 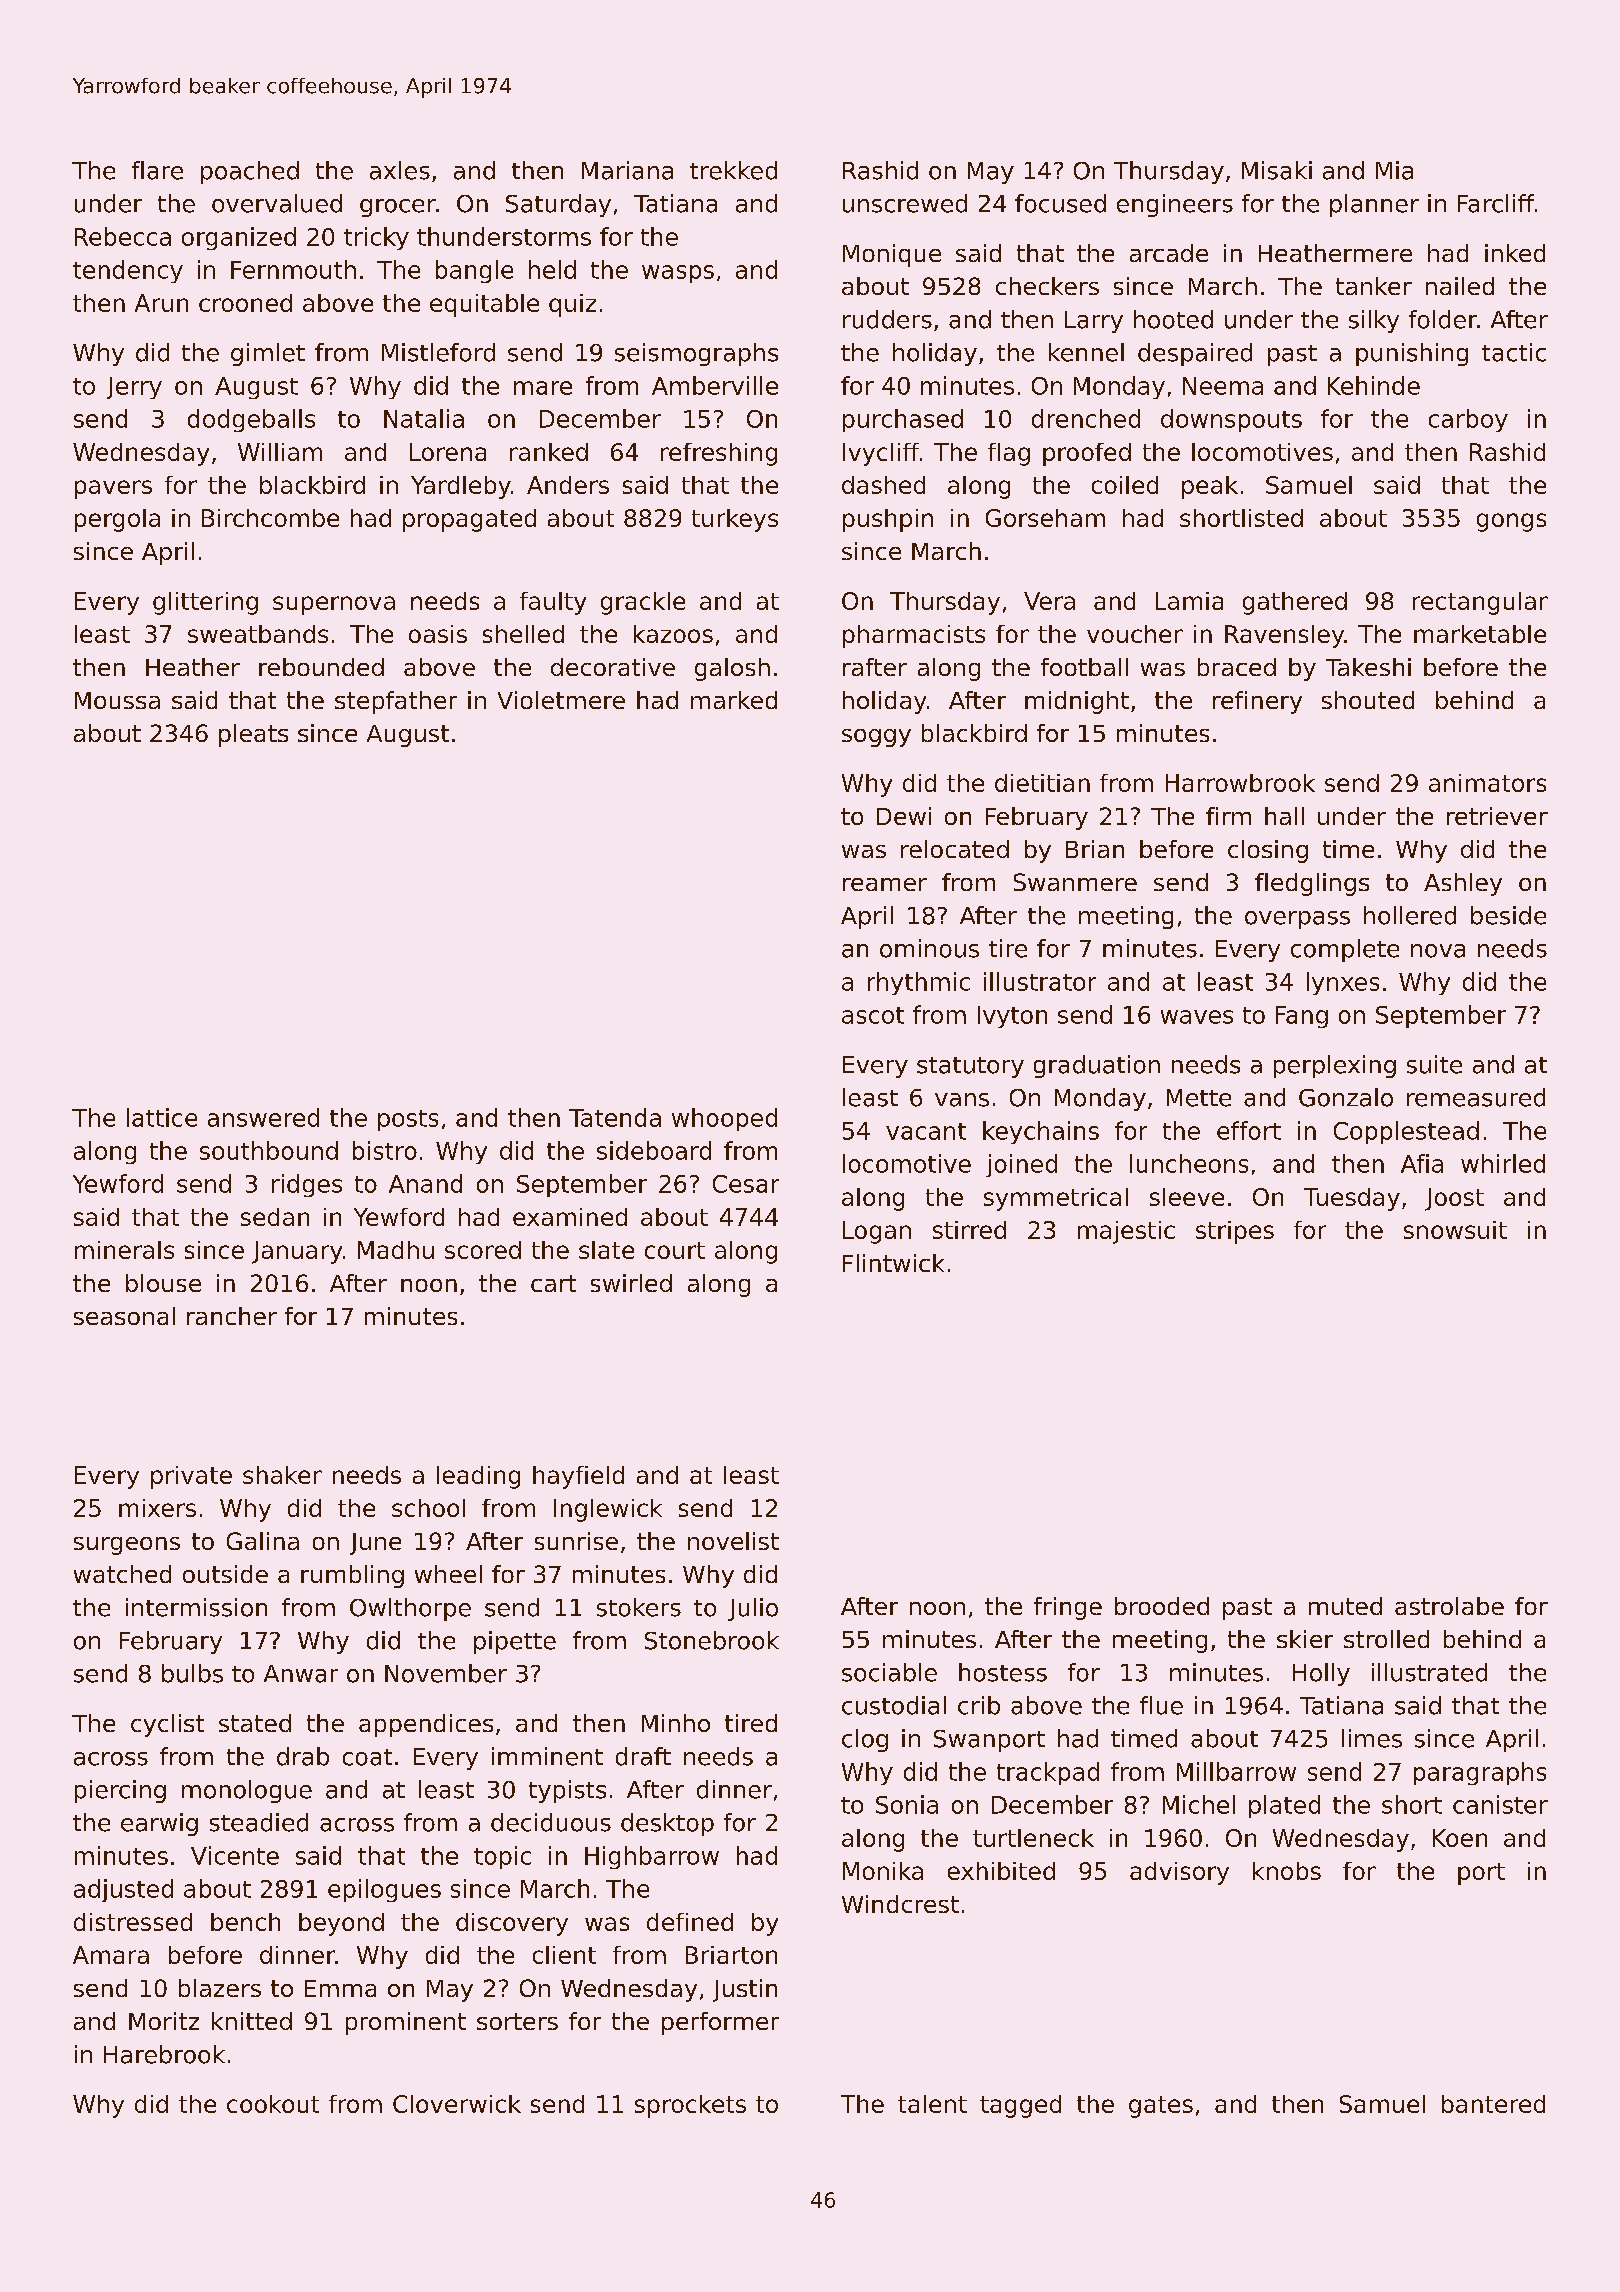 What do you see at coordinates (134, 388) in the image?
I see `Jerry` at bounding box center [134, 388].
